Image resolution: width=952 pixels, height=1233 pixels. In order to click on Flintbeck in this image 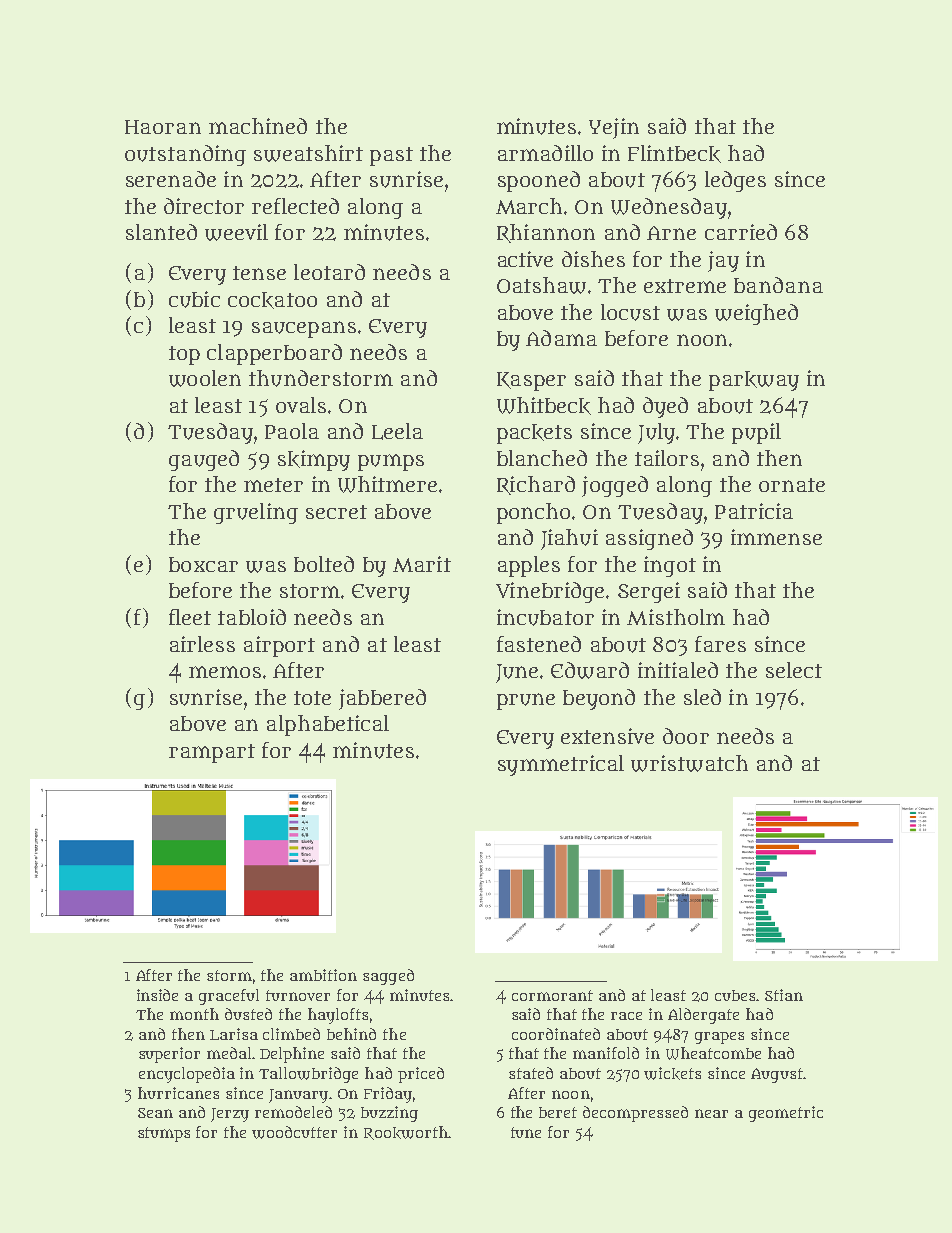, I will do `click(674, 154)`.
